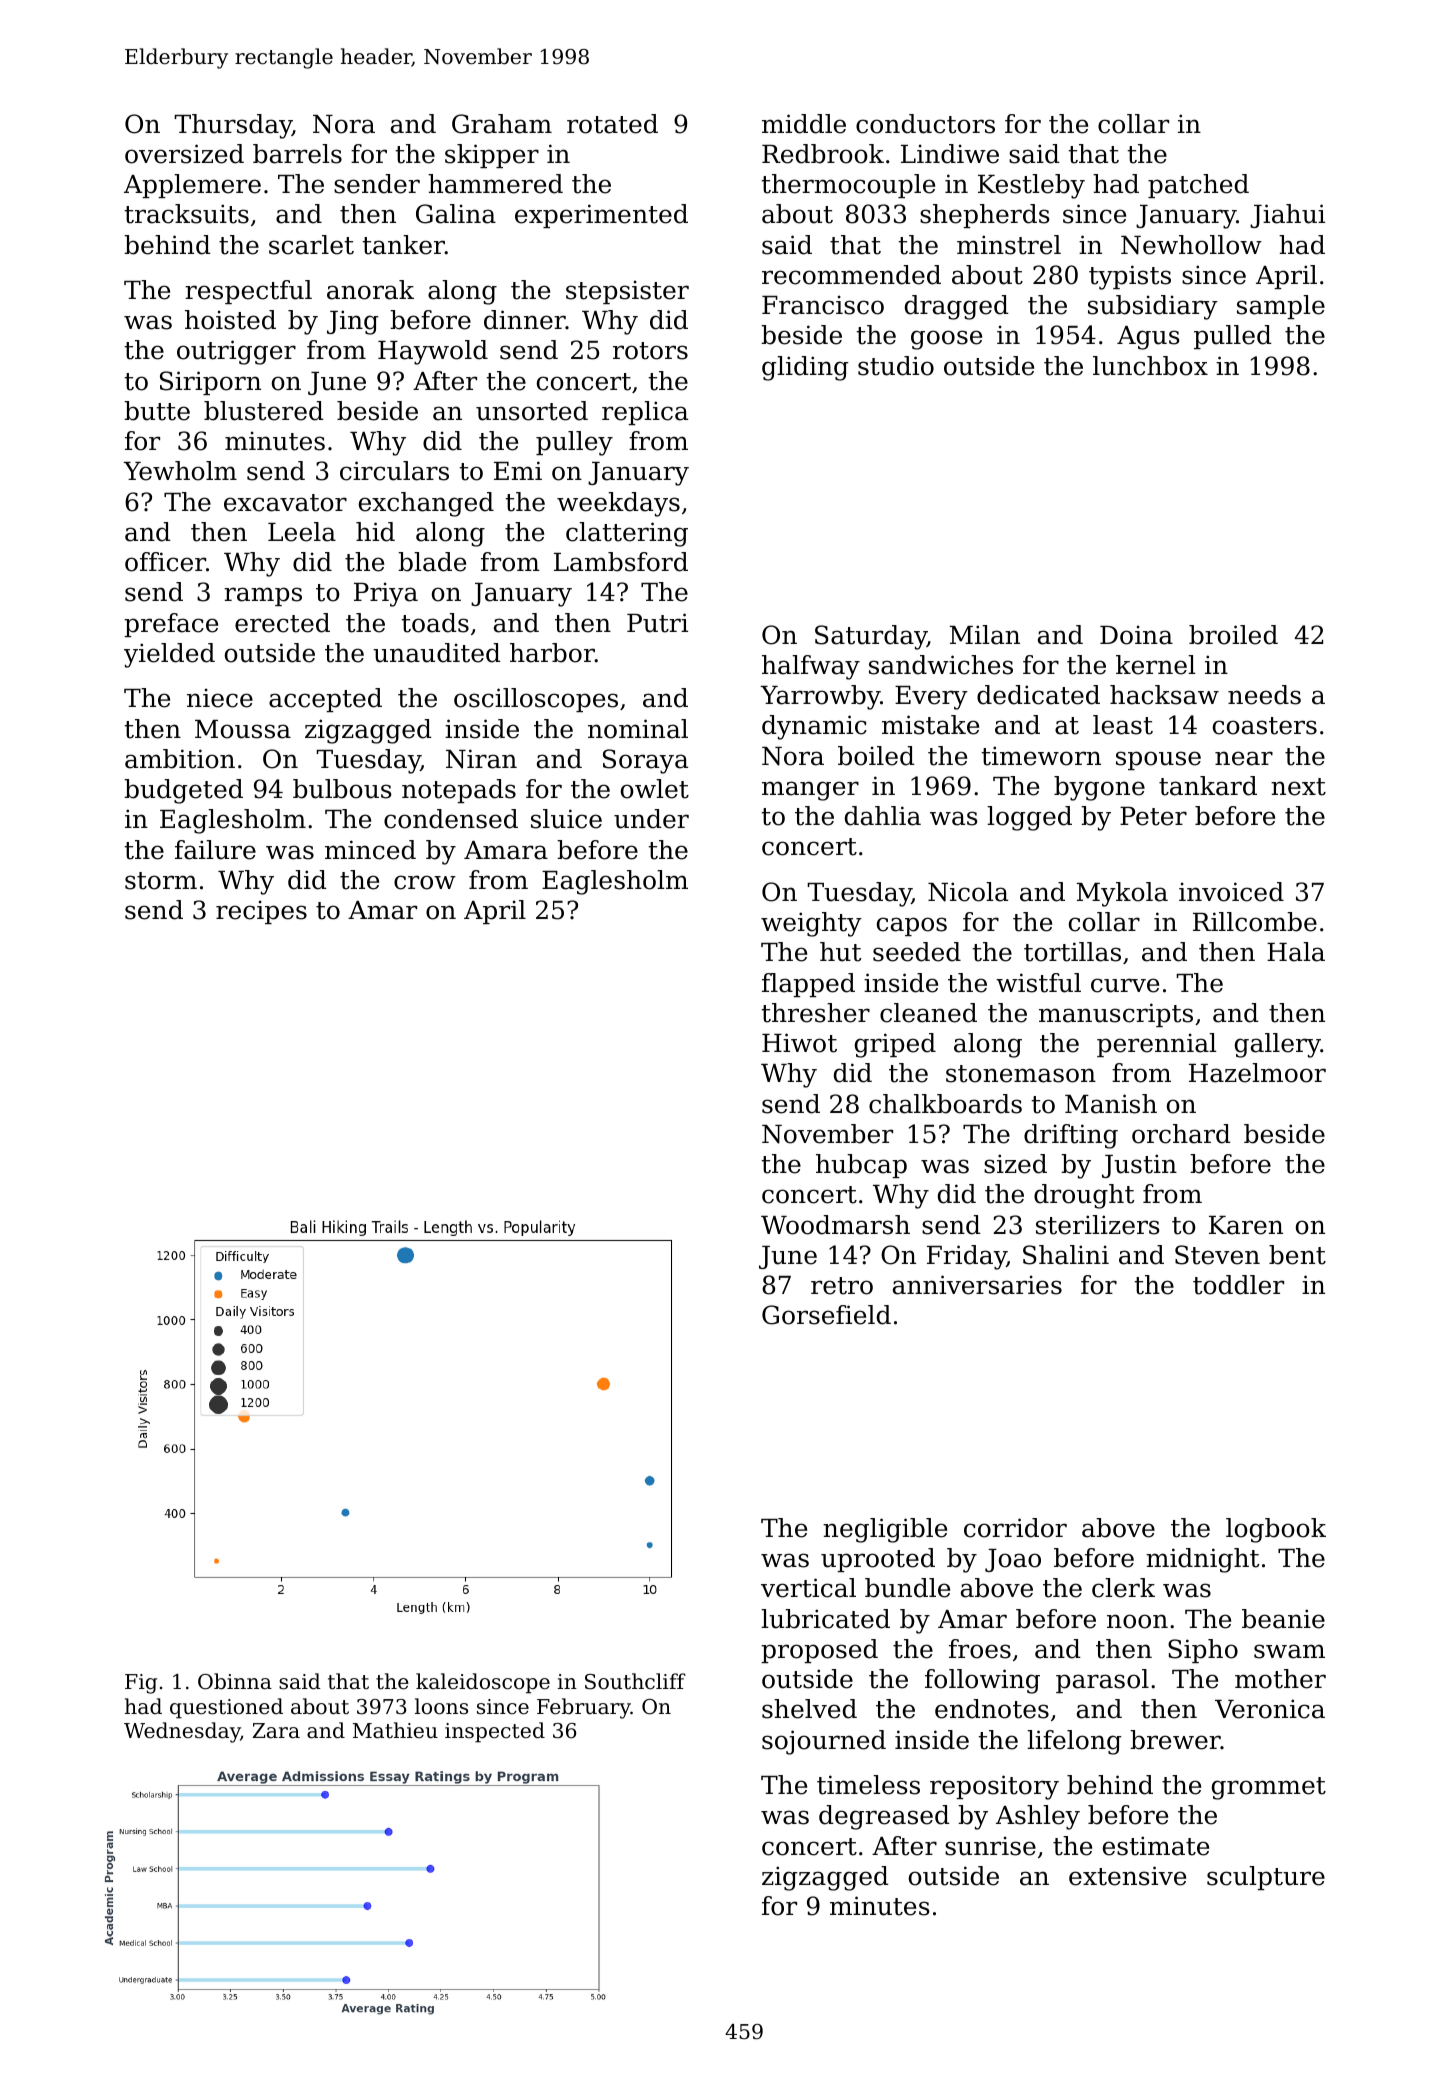 The width and height of the screenshot is (1450, 2100). What do you see at coordinates (1181, 1134) in the screenshot?
I see `orchard` at bounding box center [1181, 1134].
